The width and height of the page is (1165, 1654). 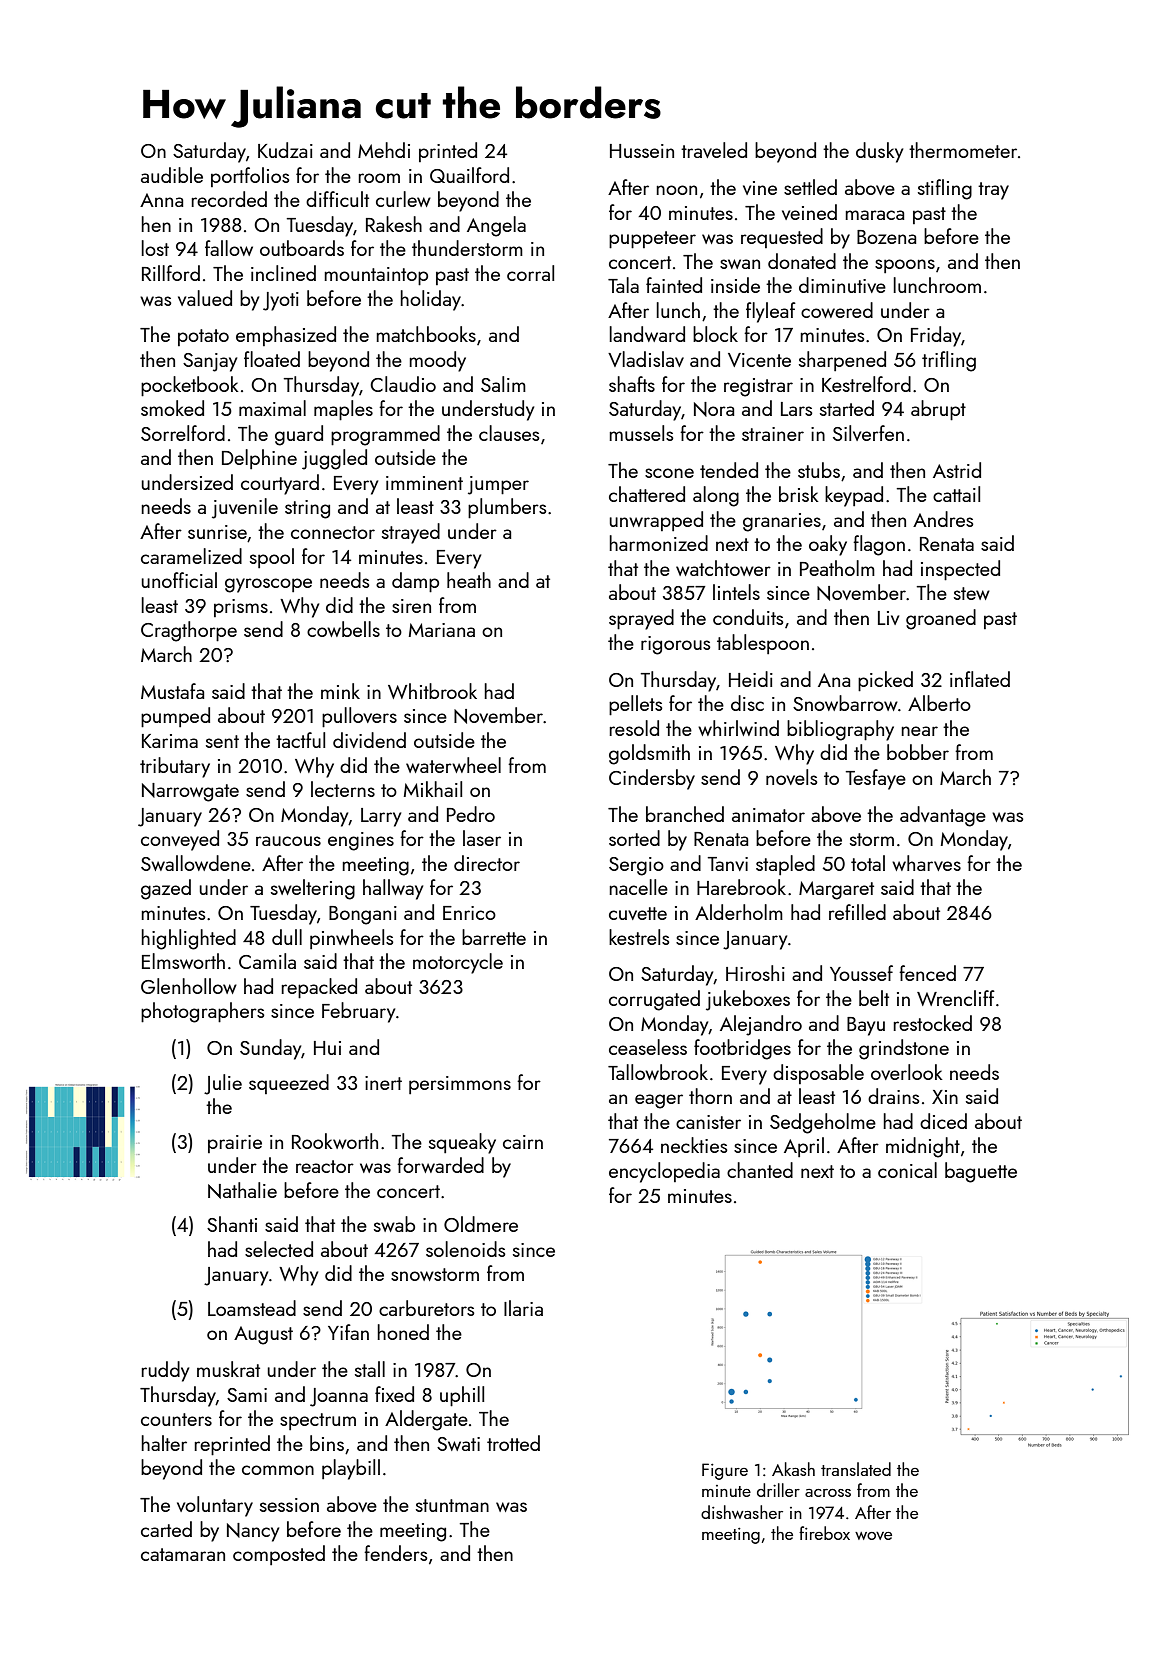 I want to click on dusky, so click(x=879, y=152).
